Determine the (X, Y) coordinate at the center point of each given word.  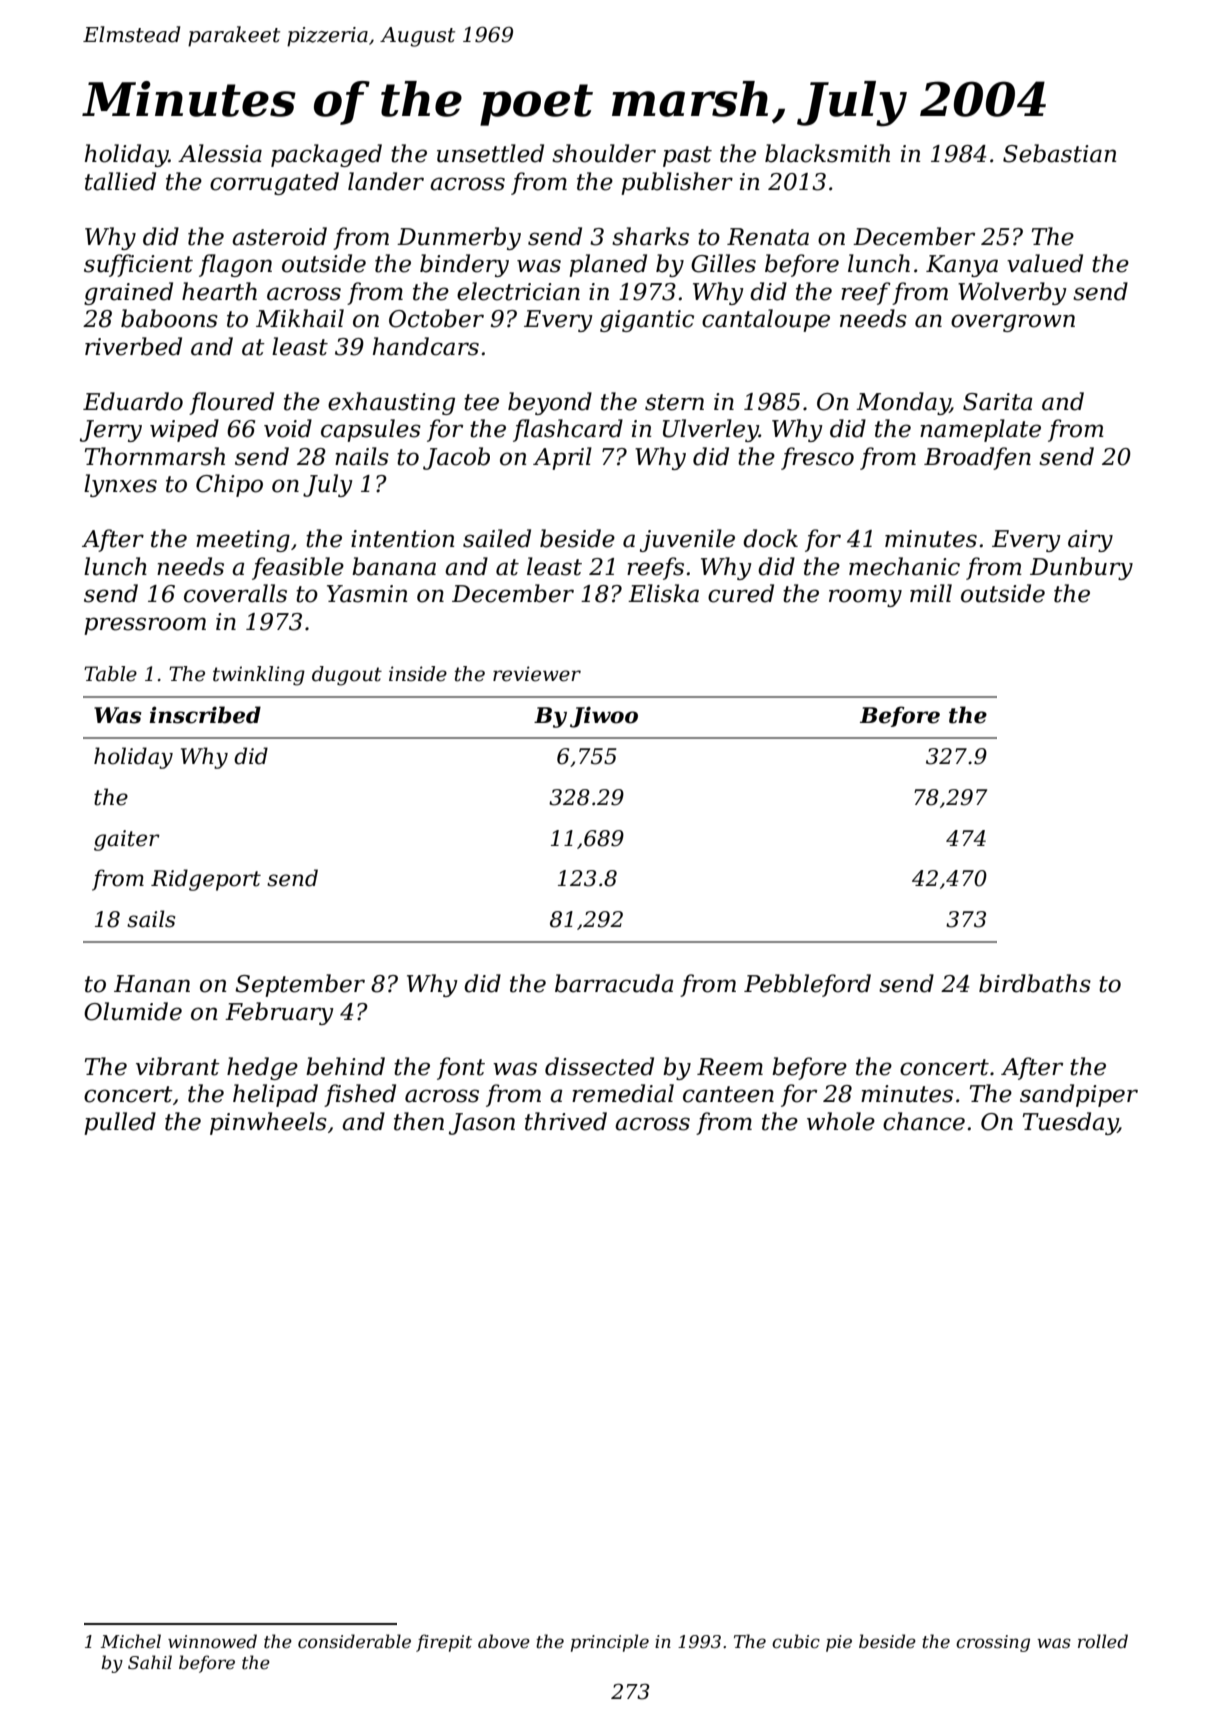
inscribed (205, 715)
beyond (550, 403)
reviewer (537, 674)
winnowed (212, 1641)
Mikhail (300, 318)
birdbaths (1035, 983)
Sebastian (1059, 153)
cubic (796, 1641)
